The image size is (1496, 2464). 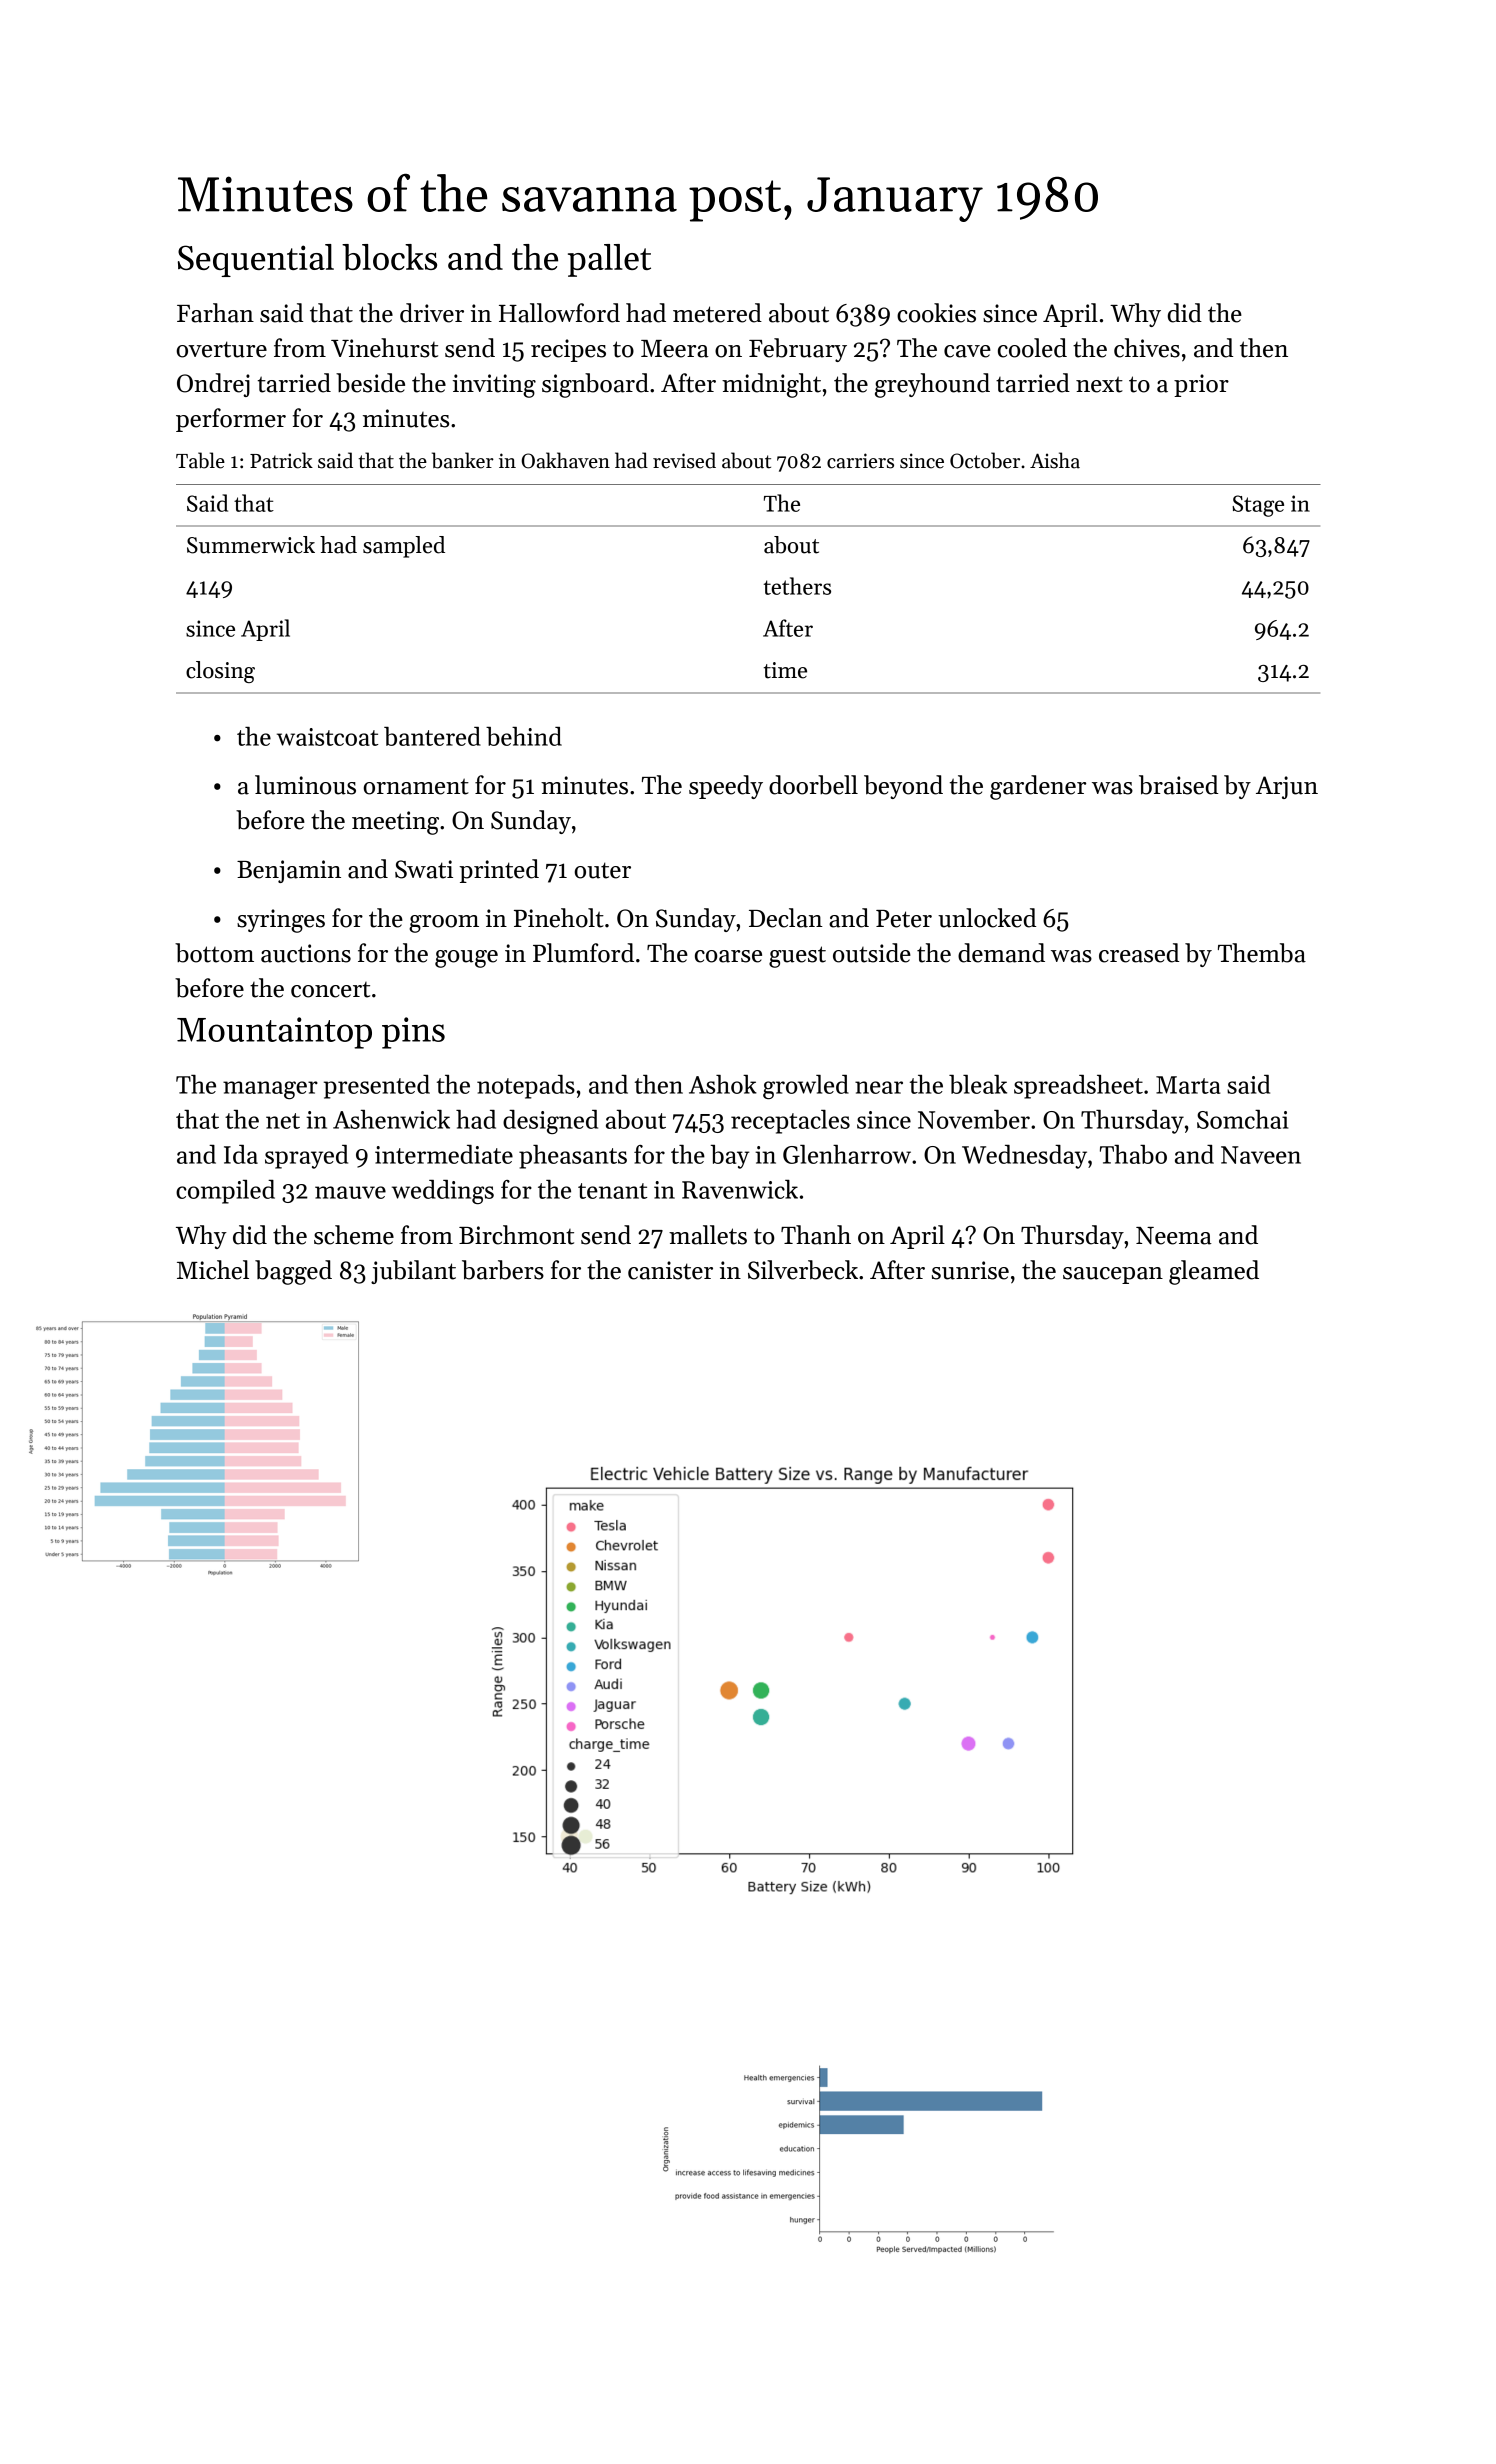 What do you see at coordinates (728, 956) in the image?
I see `coarse` at bounding box center [728, 956].
